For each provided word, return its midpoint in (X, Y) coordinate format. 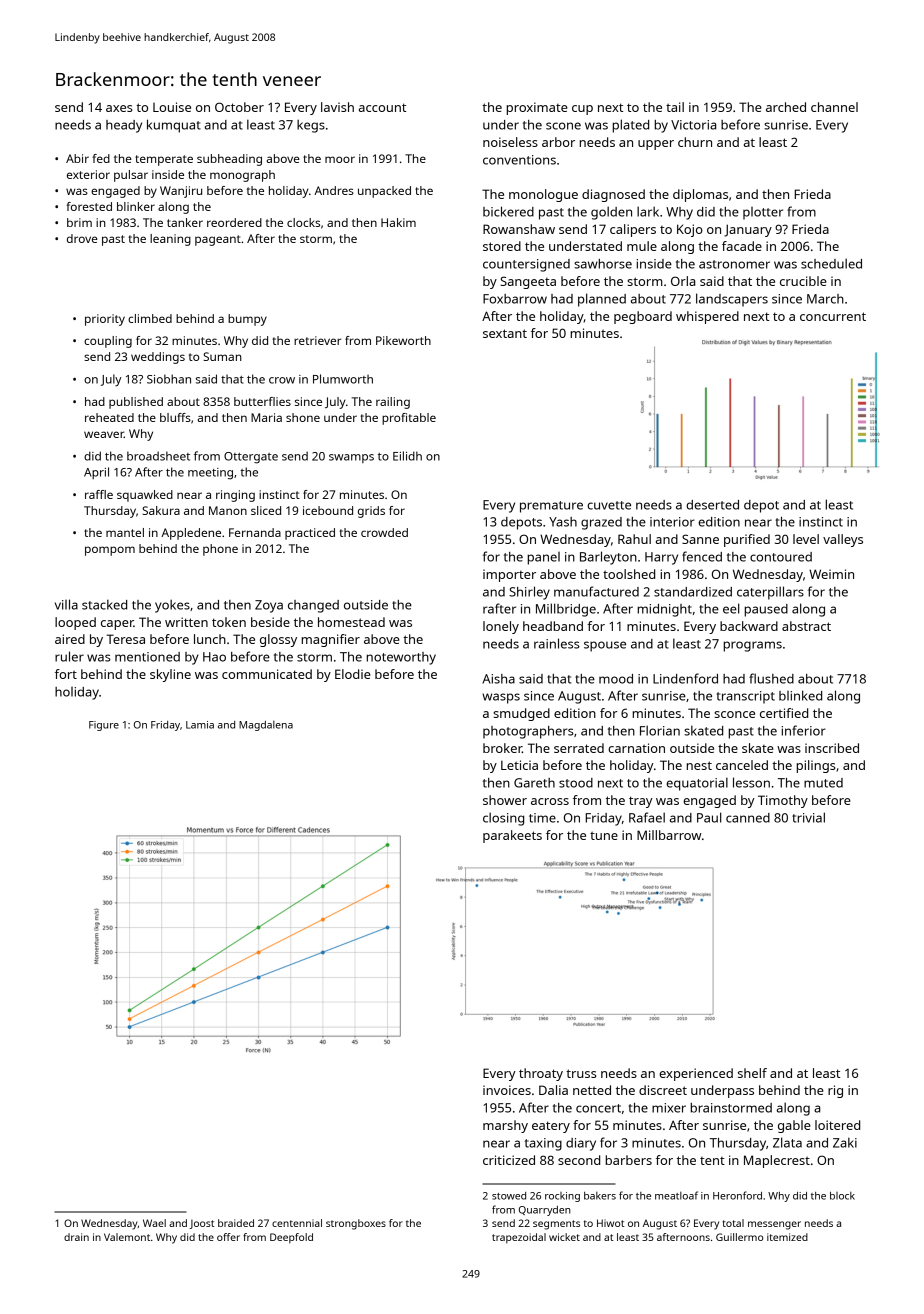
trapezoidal (519, 1238)
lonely (501, 627)
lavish (337, 107)
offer (228, 1237)
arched (786, 107)
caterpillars (770, 593)
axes (119, 108)
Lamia (200, 725)
